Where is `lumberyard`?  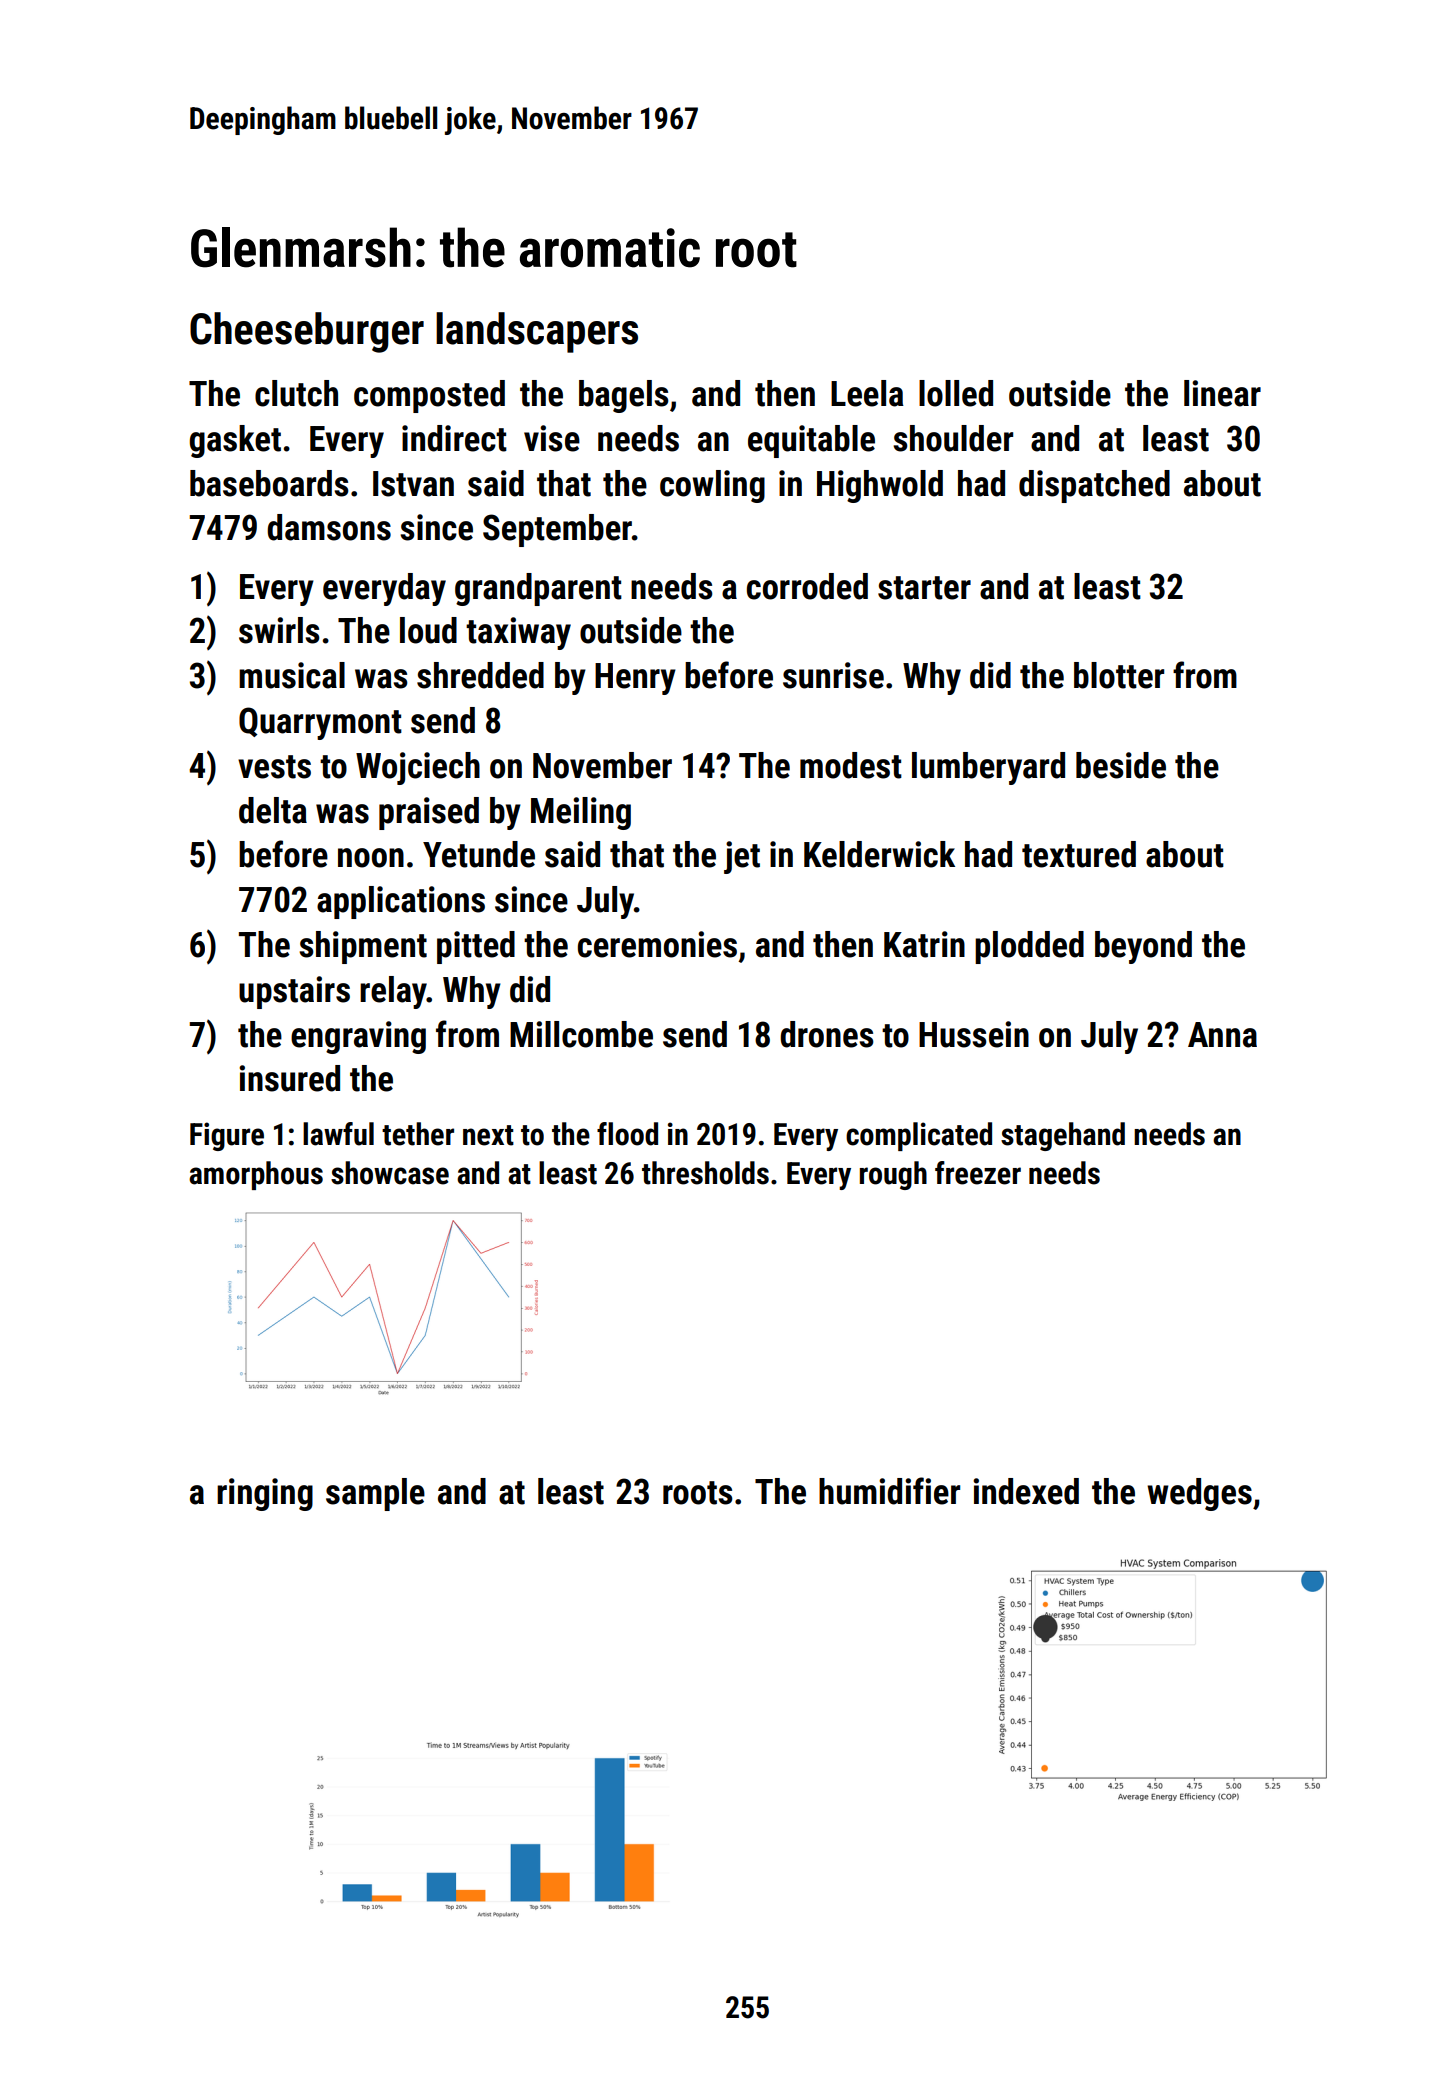
lumberyard is located at coordinates (988, 768).
